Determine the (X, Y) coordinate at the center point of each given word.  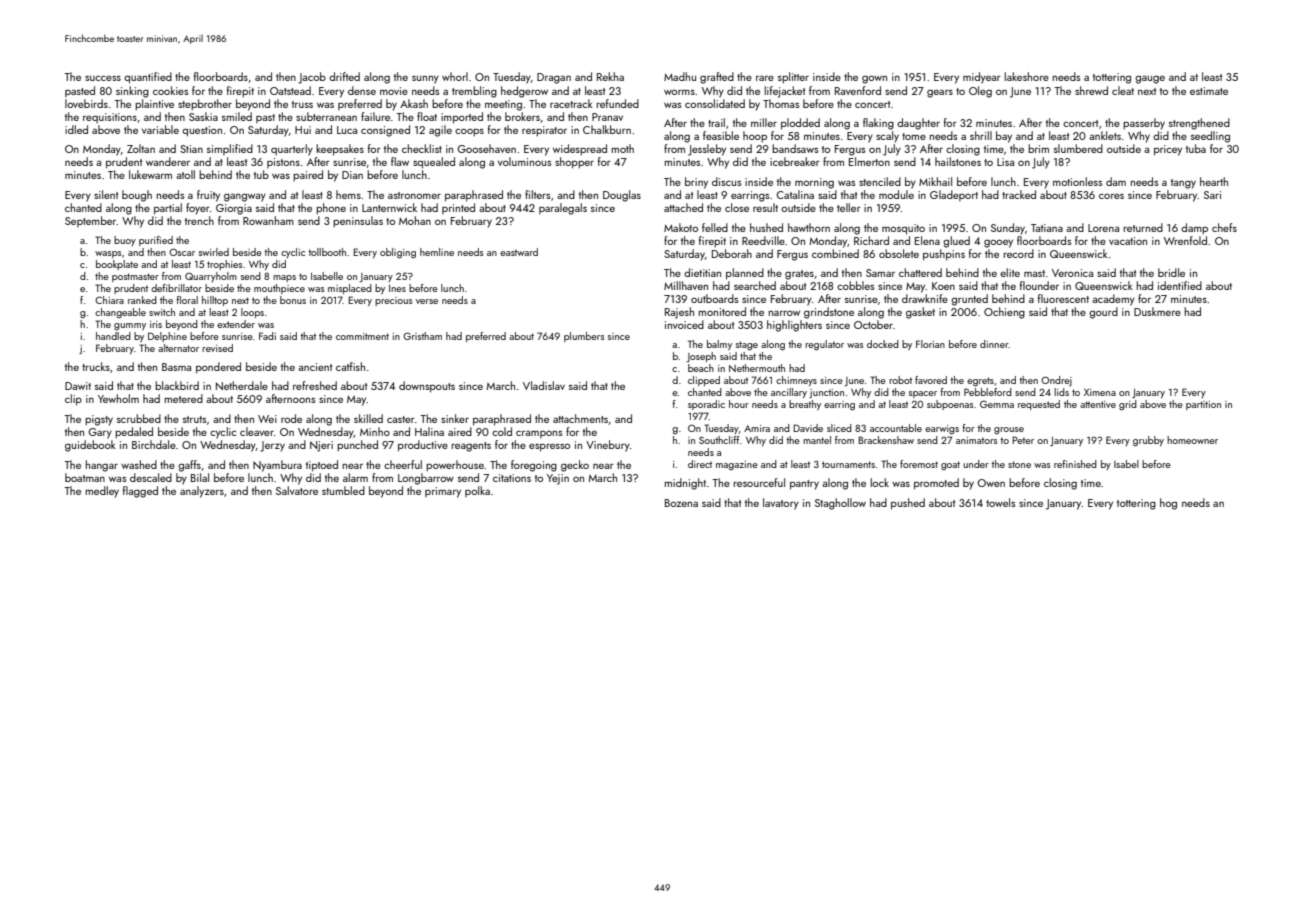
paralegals (563, 209)
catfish (350, 366)
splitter (793, 78)
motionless (1078, 181)
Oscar (182, 252)
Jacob (312, 78)
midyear (982, 78)
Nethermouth (757, 368)
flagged (140, 492)
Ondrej (1056, 381)
